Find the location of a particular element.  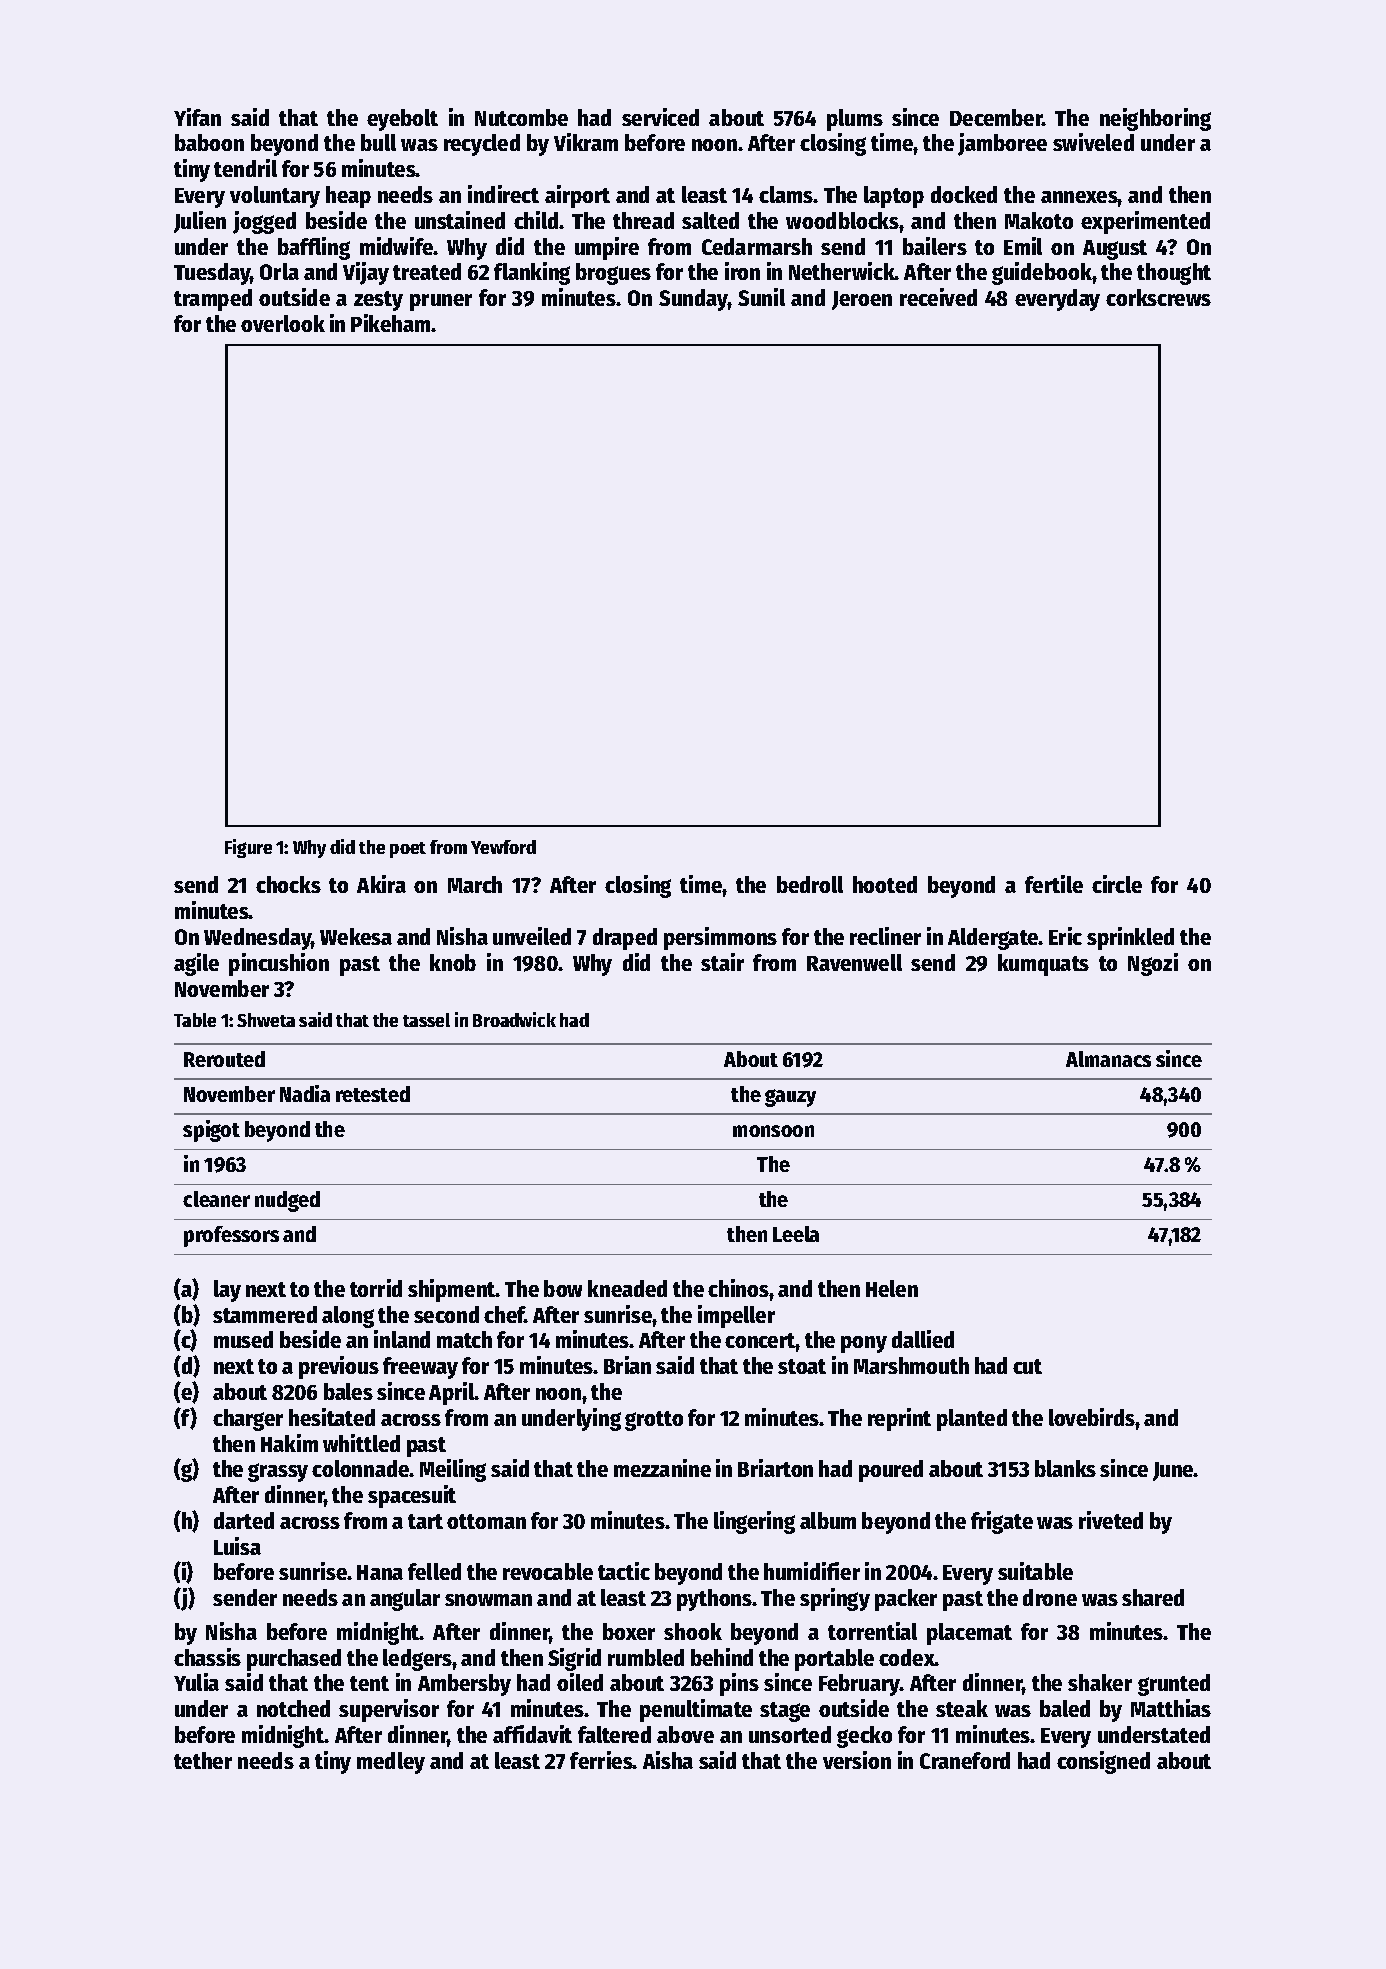

flanking is located at coordinates (532, 273).
